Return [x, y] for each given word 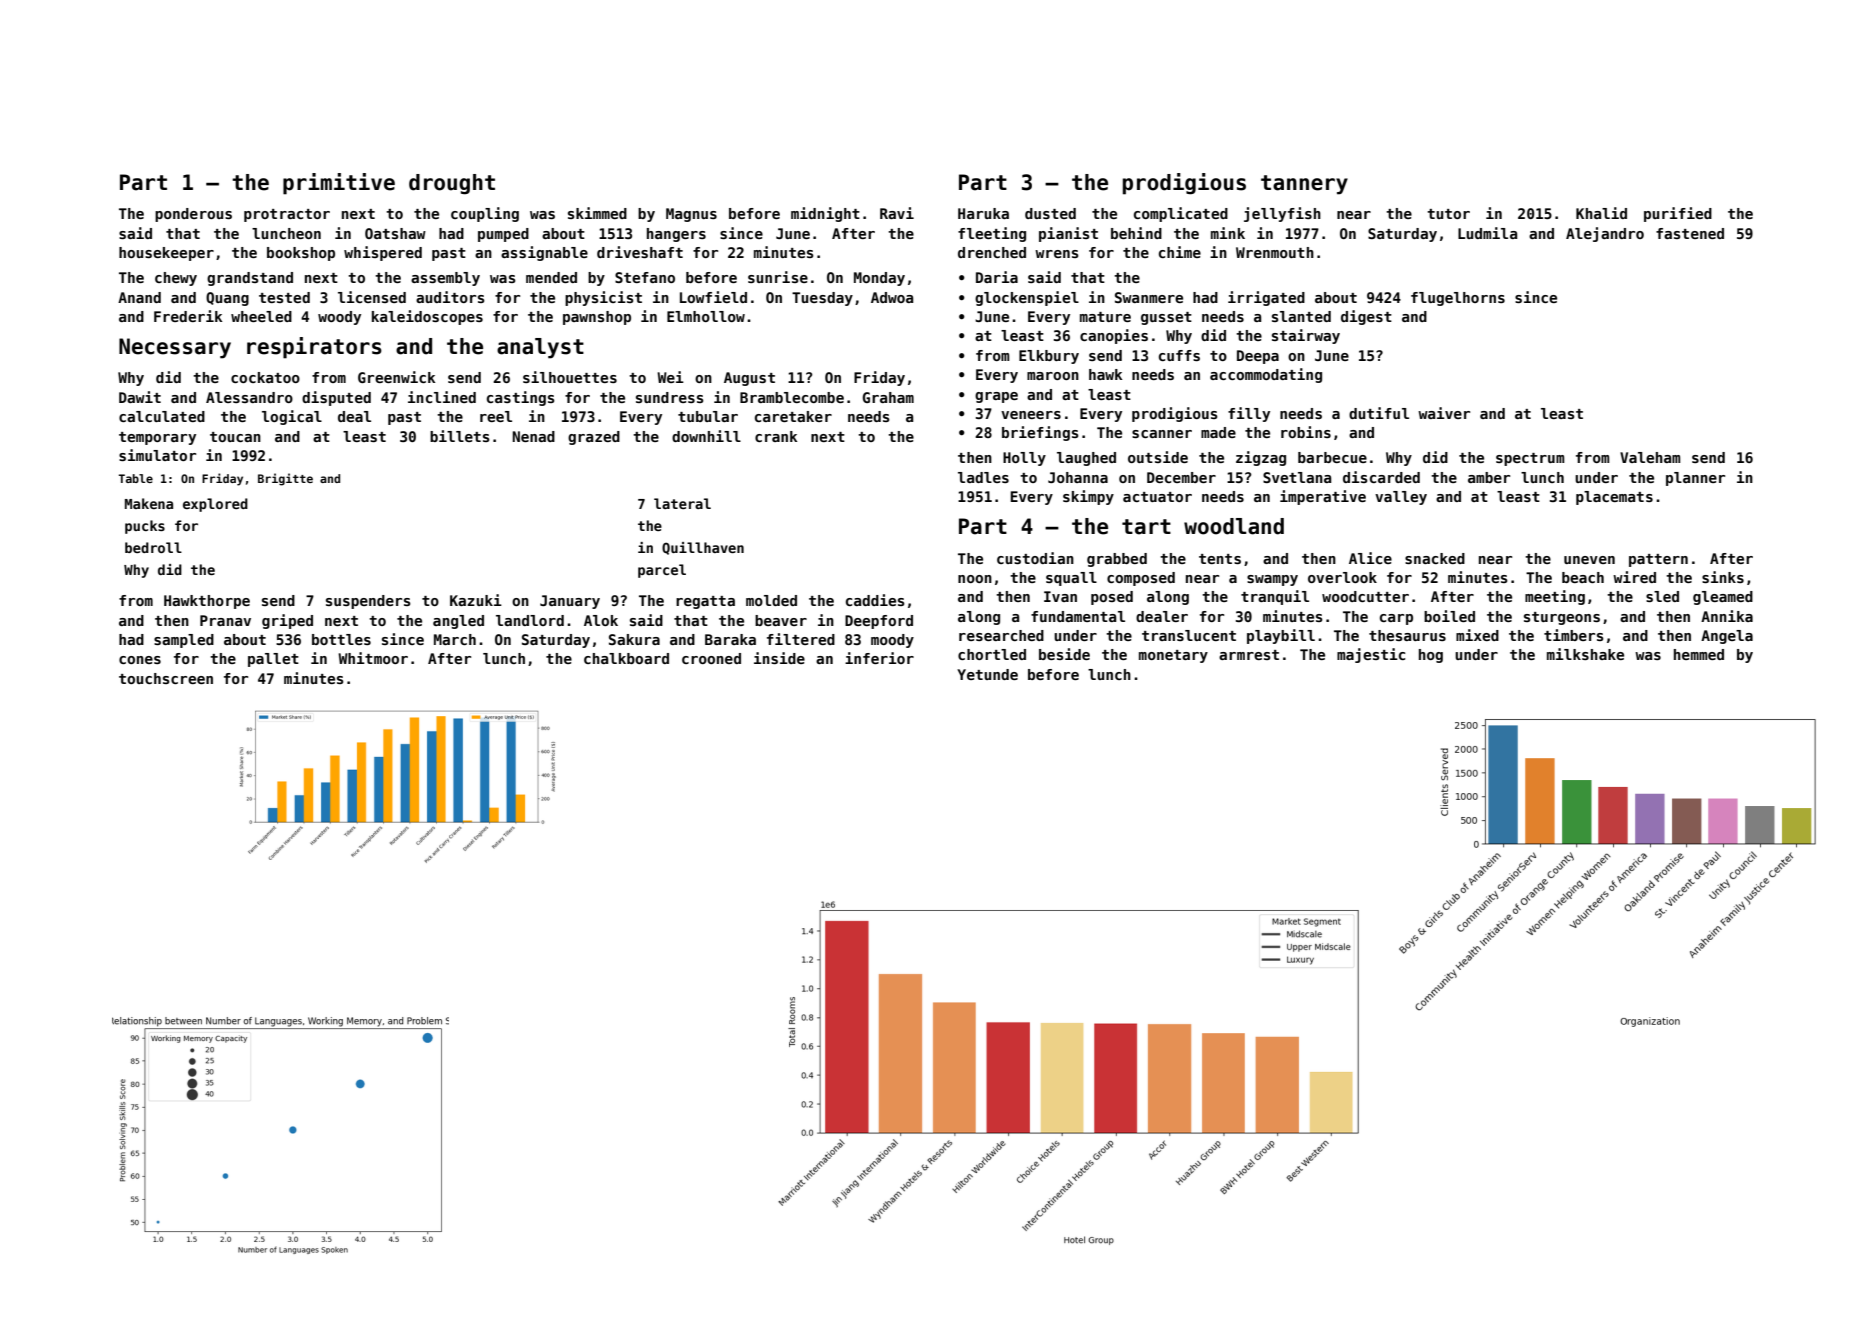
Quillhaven [703, 548]
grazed [594, 438]
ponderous [193, 215]
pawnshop [597, 318]
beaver [781, 620]
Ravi [897, 213]
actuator [1157, 497]
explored [215, 505]
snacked [1435, 558]
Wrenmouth [1275, 252]
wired [1634, 577]
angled [458, 622]
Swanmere [1149, 297]
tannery [1304, 185]
